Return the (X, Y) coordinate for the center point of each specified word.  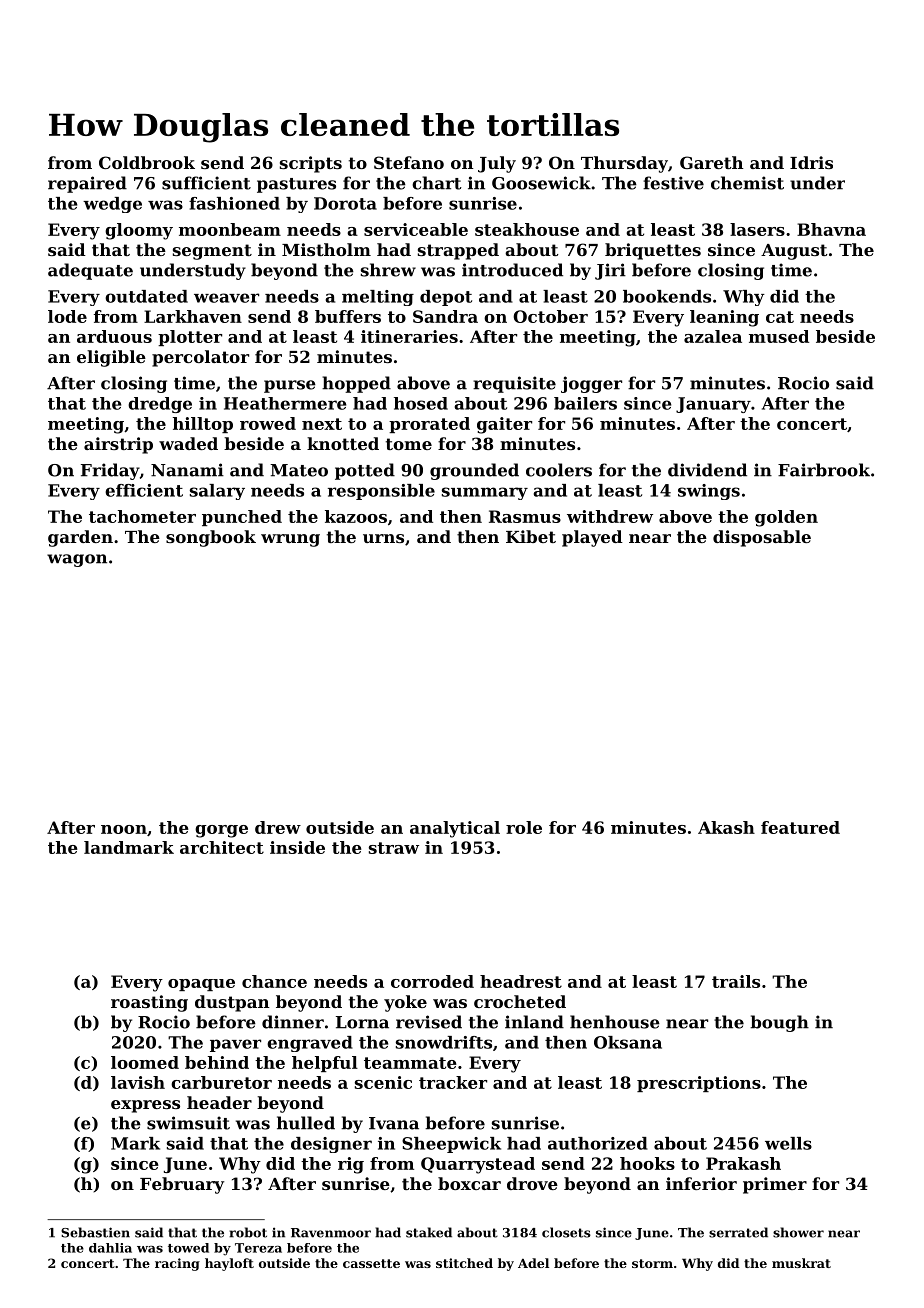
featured (800, 827)
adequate (90, 271)
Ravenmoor (331, 1233)
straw (394, 848)
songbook (211, 538)
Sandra (445, 316)
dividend (707, 470)
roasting (149, 1003)
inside (297, 847)
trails (736, 981)
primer (775, 1185)
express (145, 1106)
